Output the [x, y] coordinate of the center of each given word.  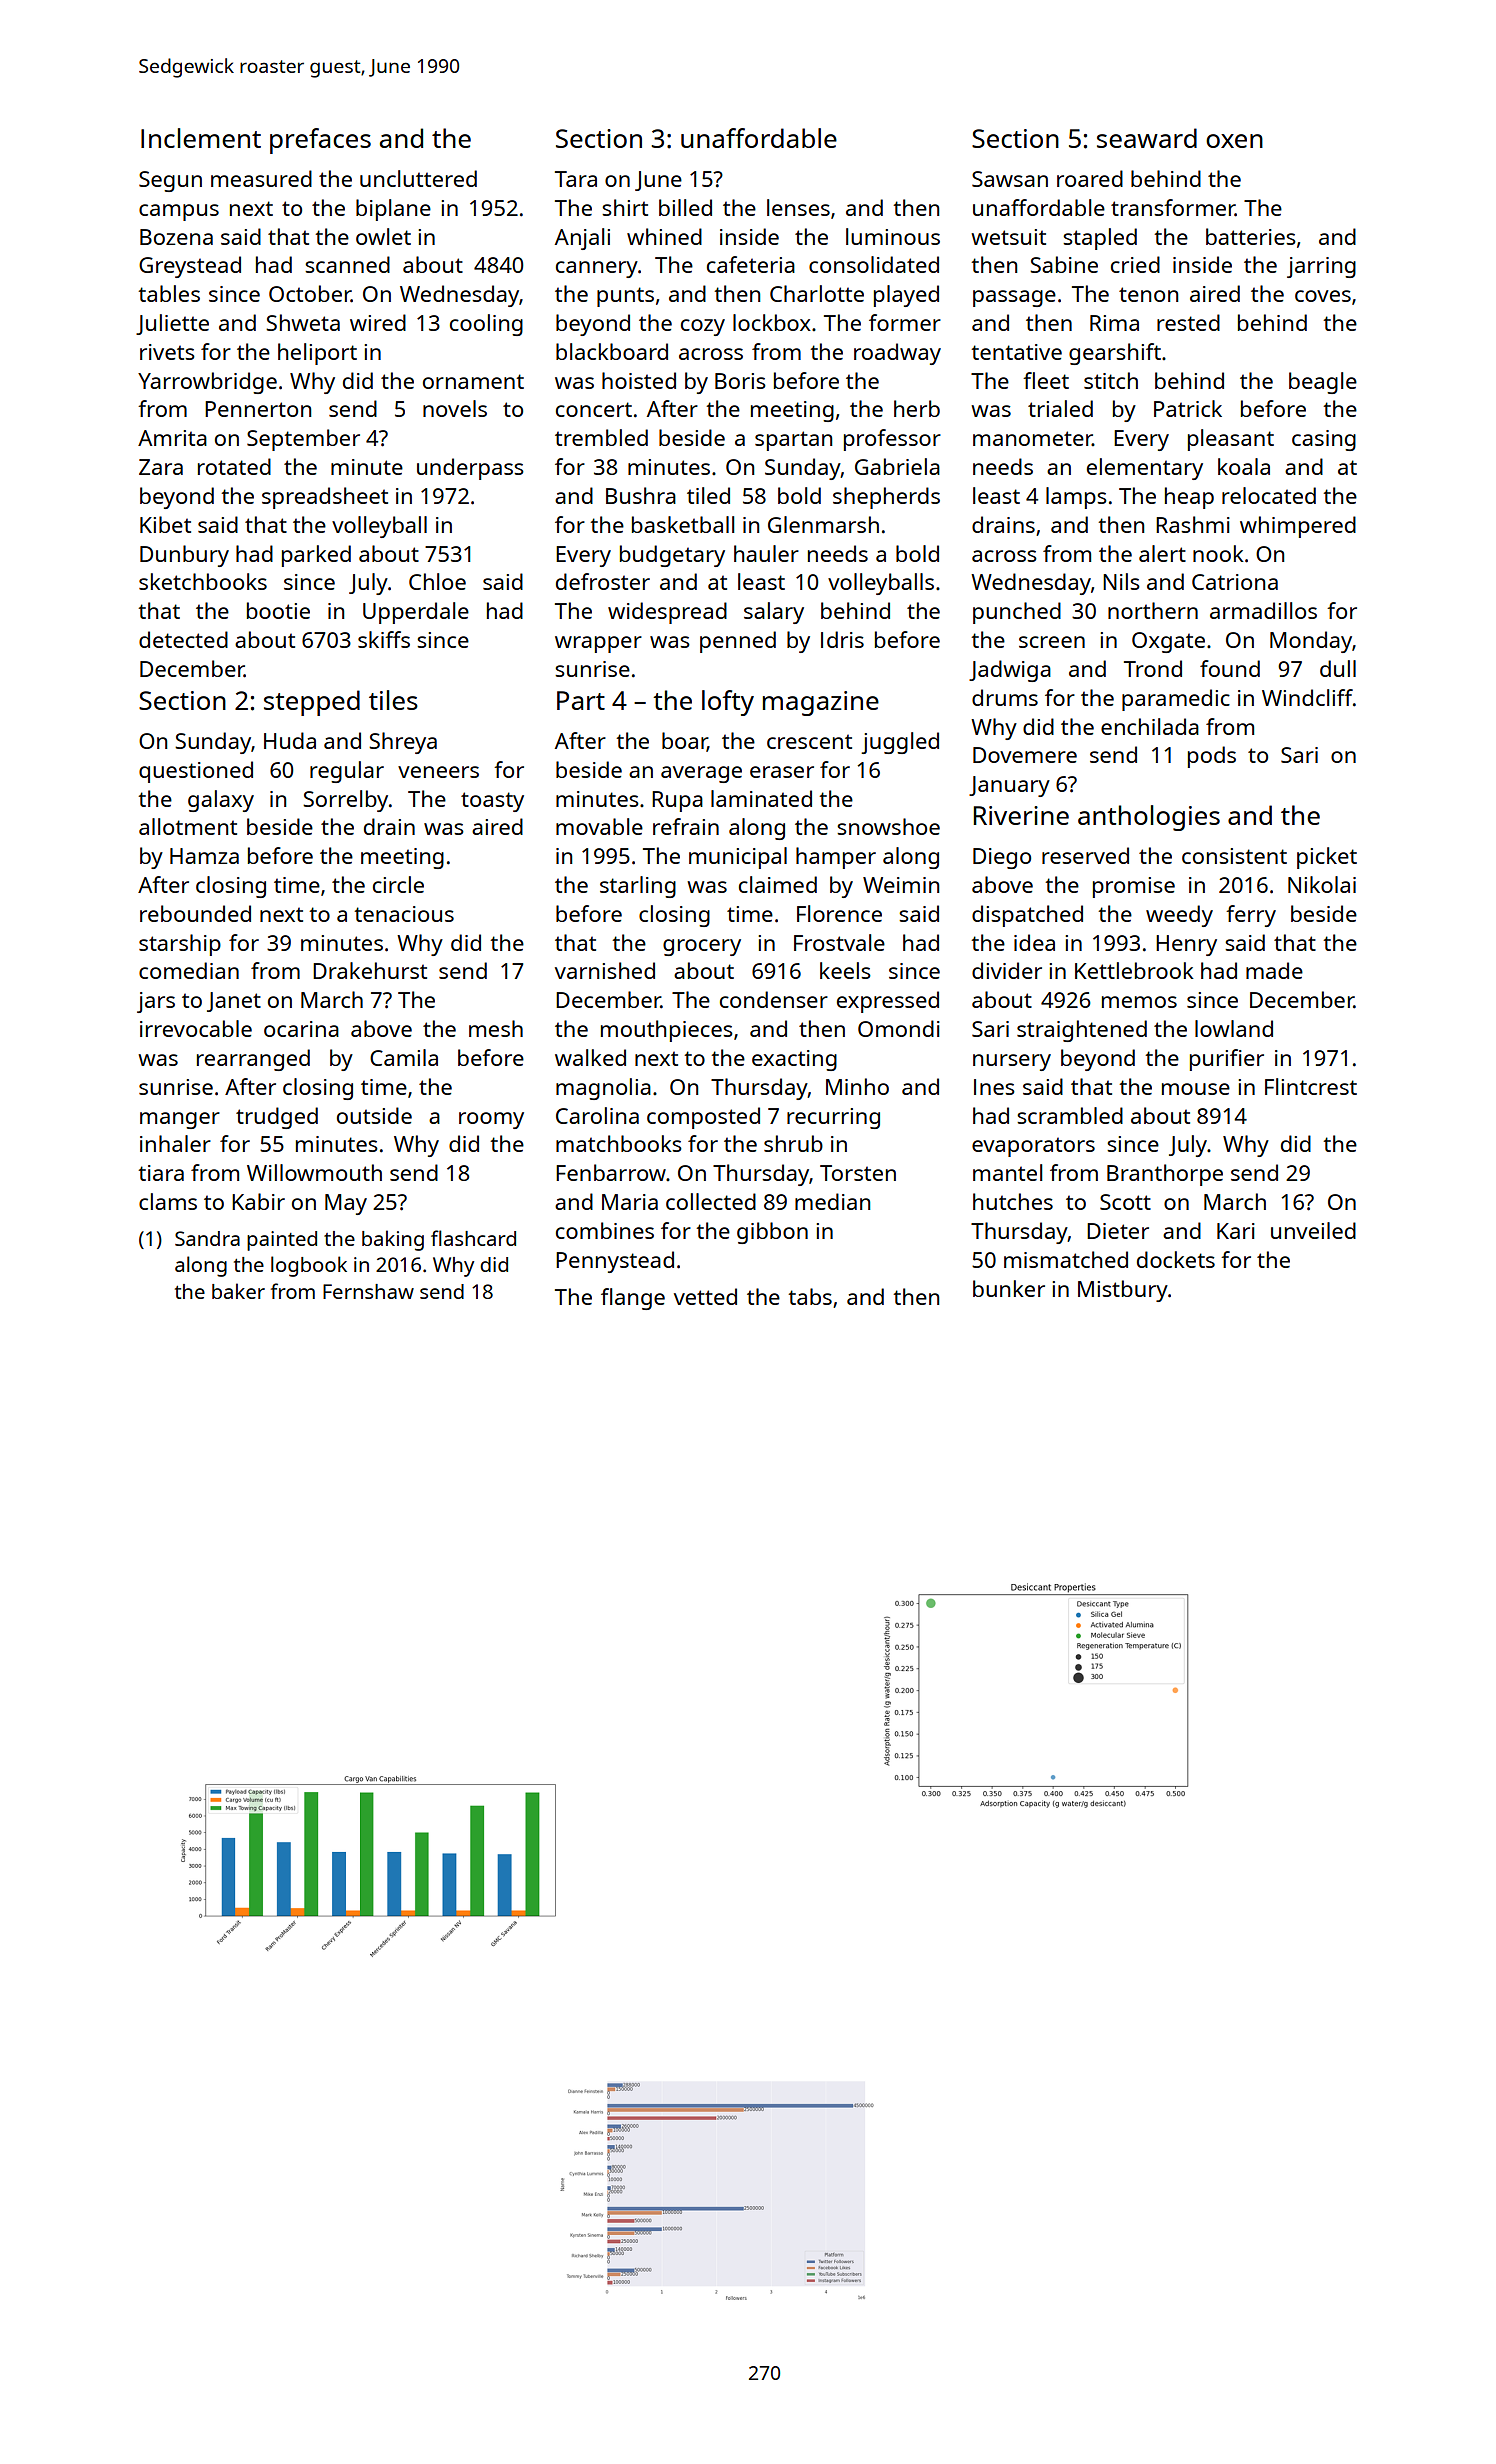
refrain [686, 826]
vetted [705, 1296]
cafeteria [751, 264]
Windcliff [1307, 697]
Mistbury [1123, 1291]
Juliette [172, 324]
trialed [1060, 408]
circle [398, 884]
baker [238, 1291]
